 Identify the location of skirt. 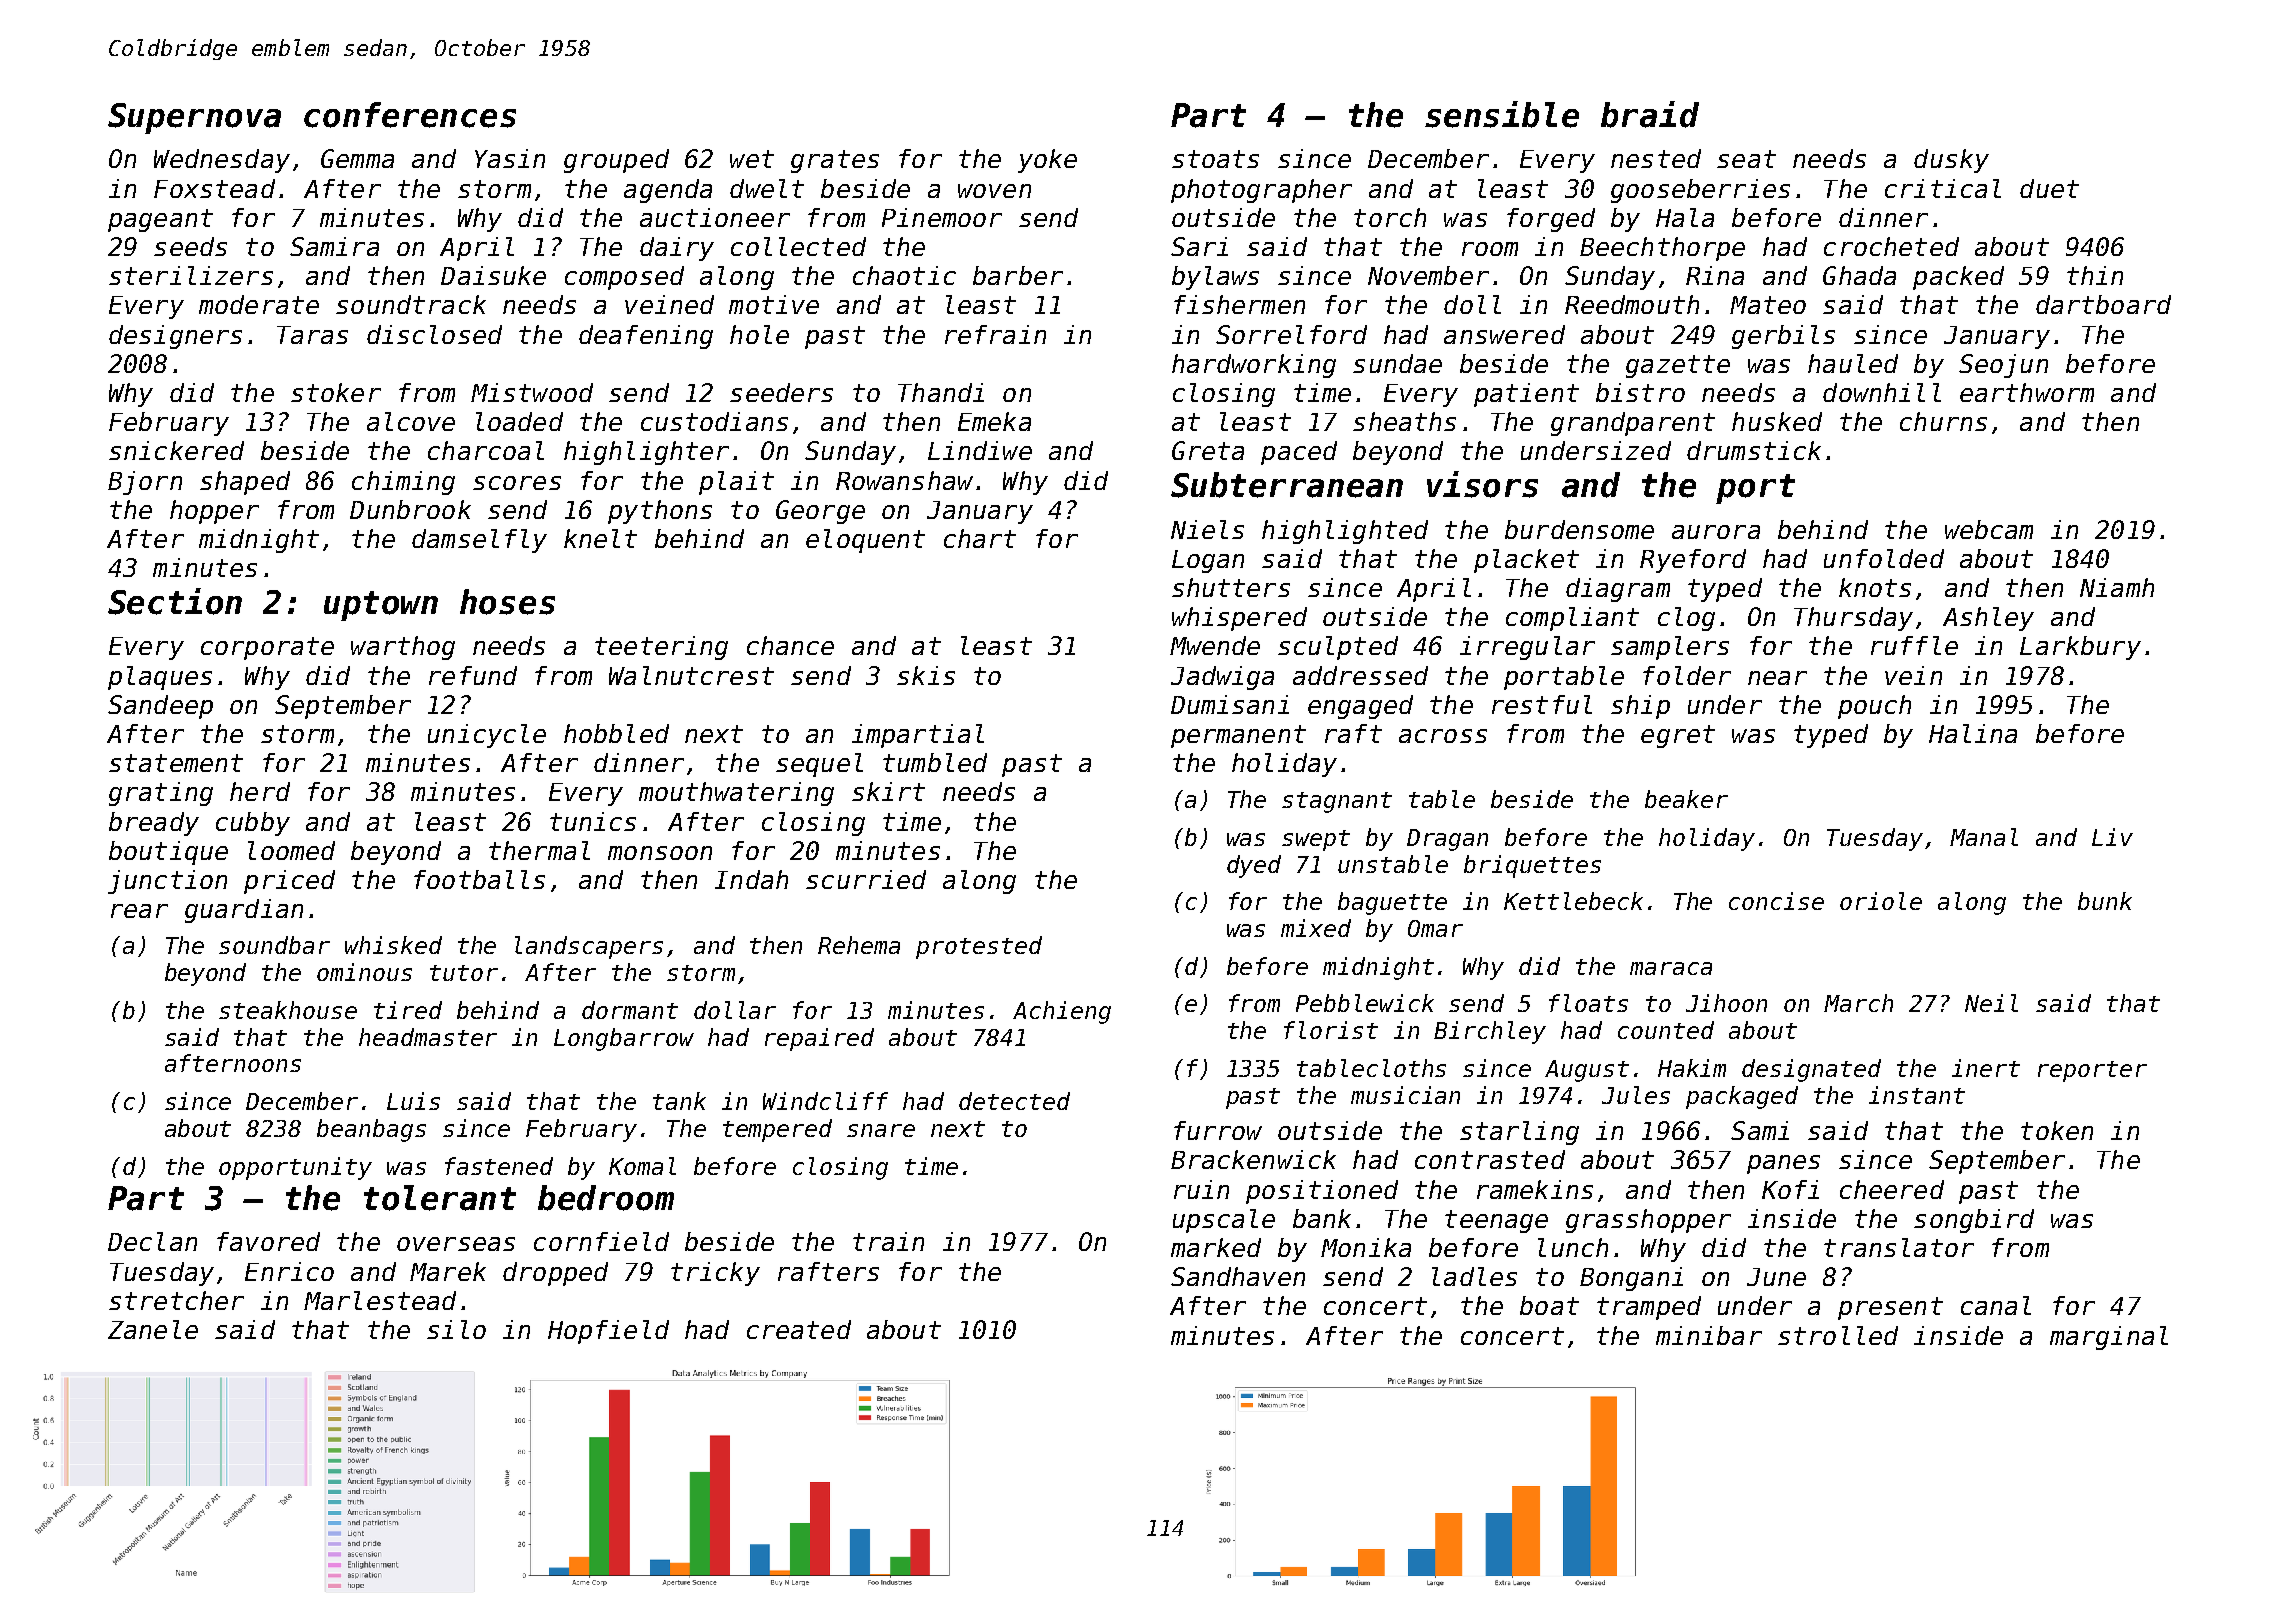
(888, 791).
